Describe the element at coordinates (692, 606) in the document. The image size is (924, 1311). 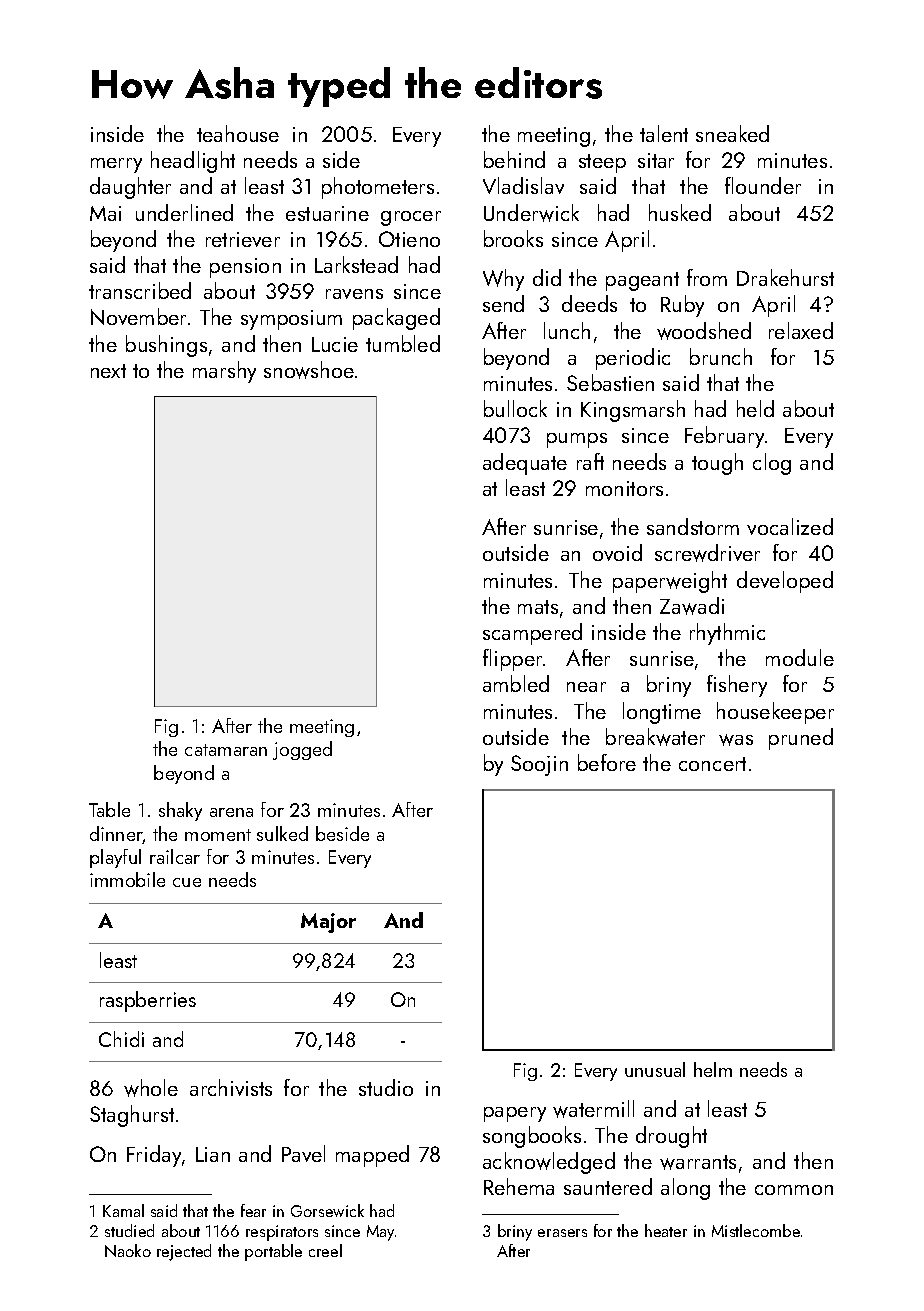
I see `Zawadi` at that location.
